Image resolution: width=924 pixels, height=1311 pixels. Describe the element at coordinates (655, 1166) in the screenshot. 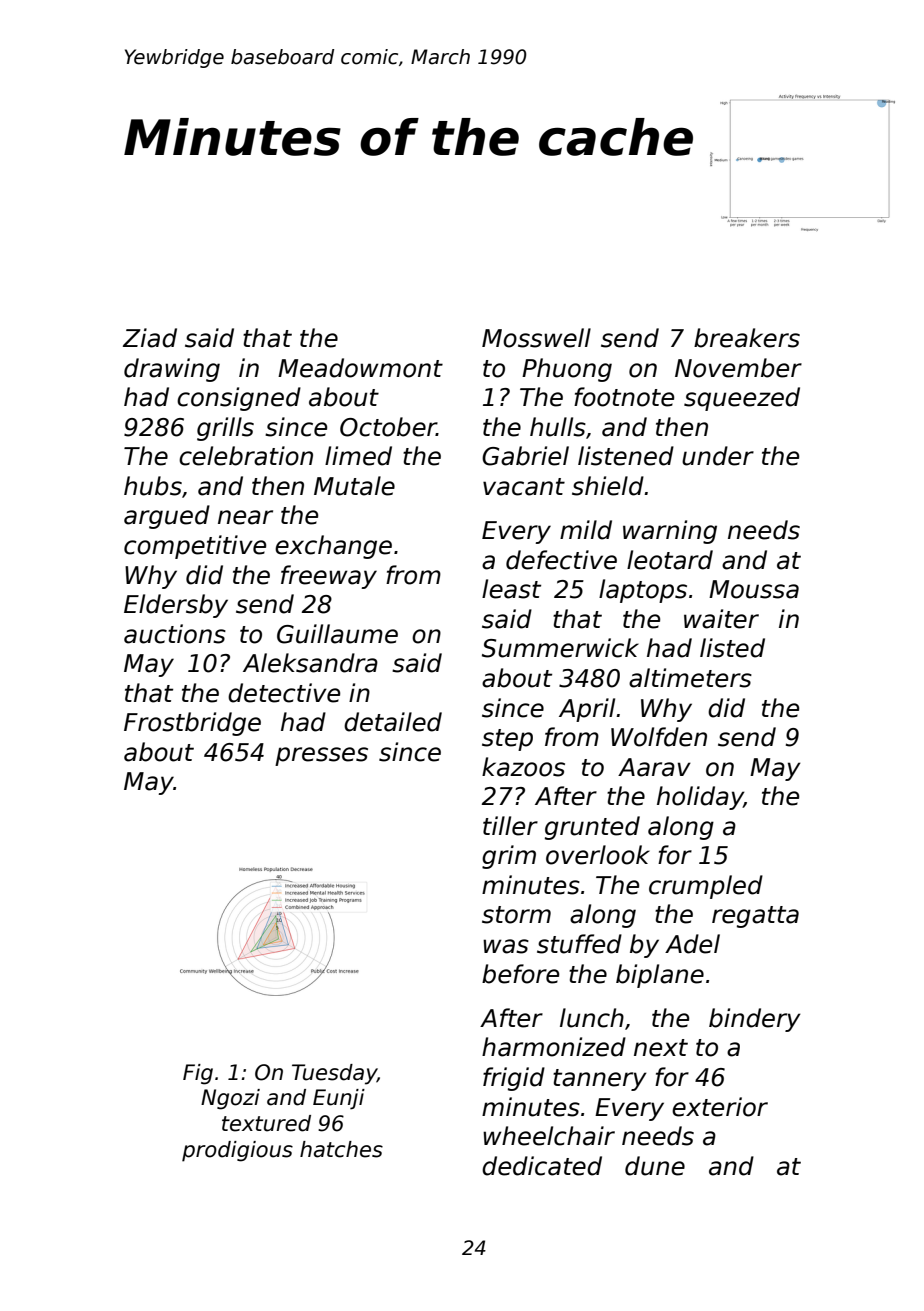

I see `dune` at that location.
